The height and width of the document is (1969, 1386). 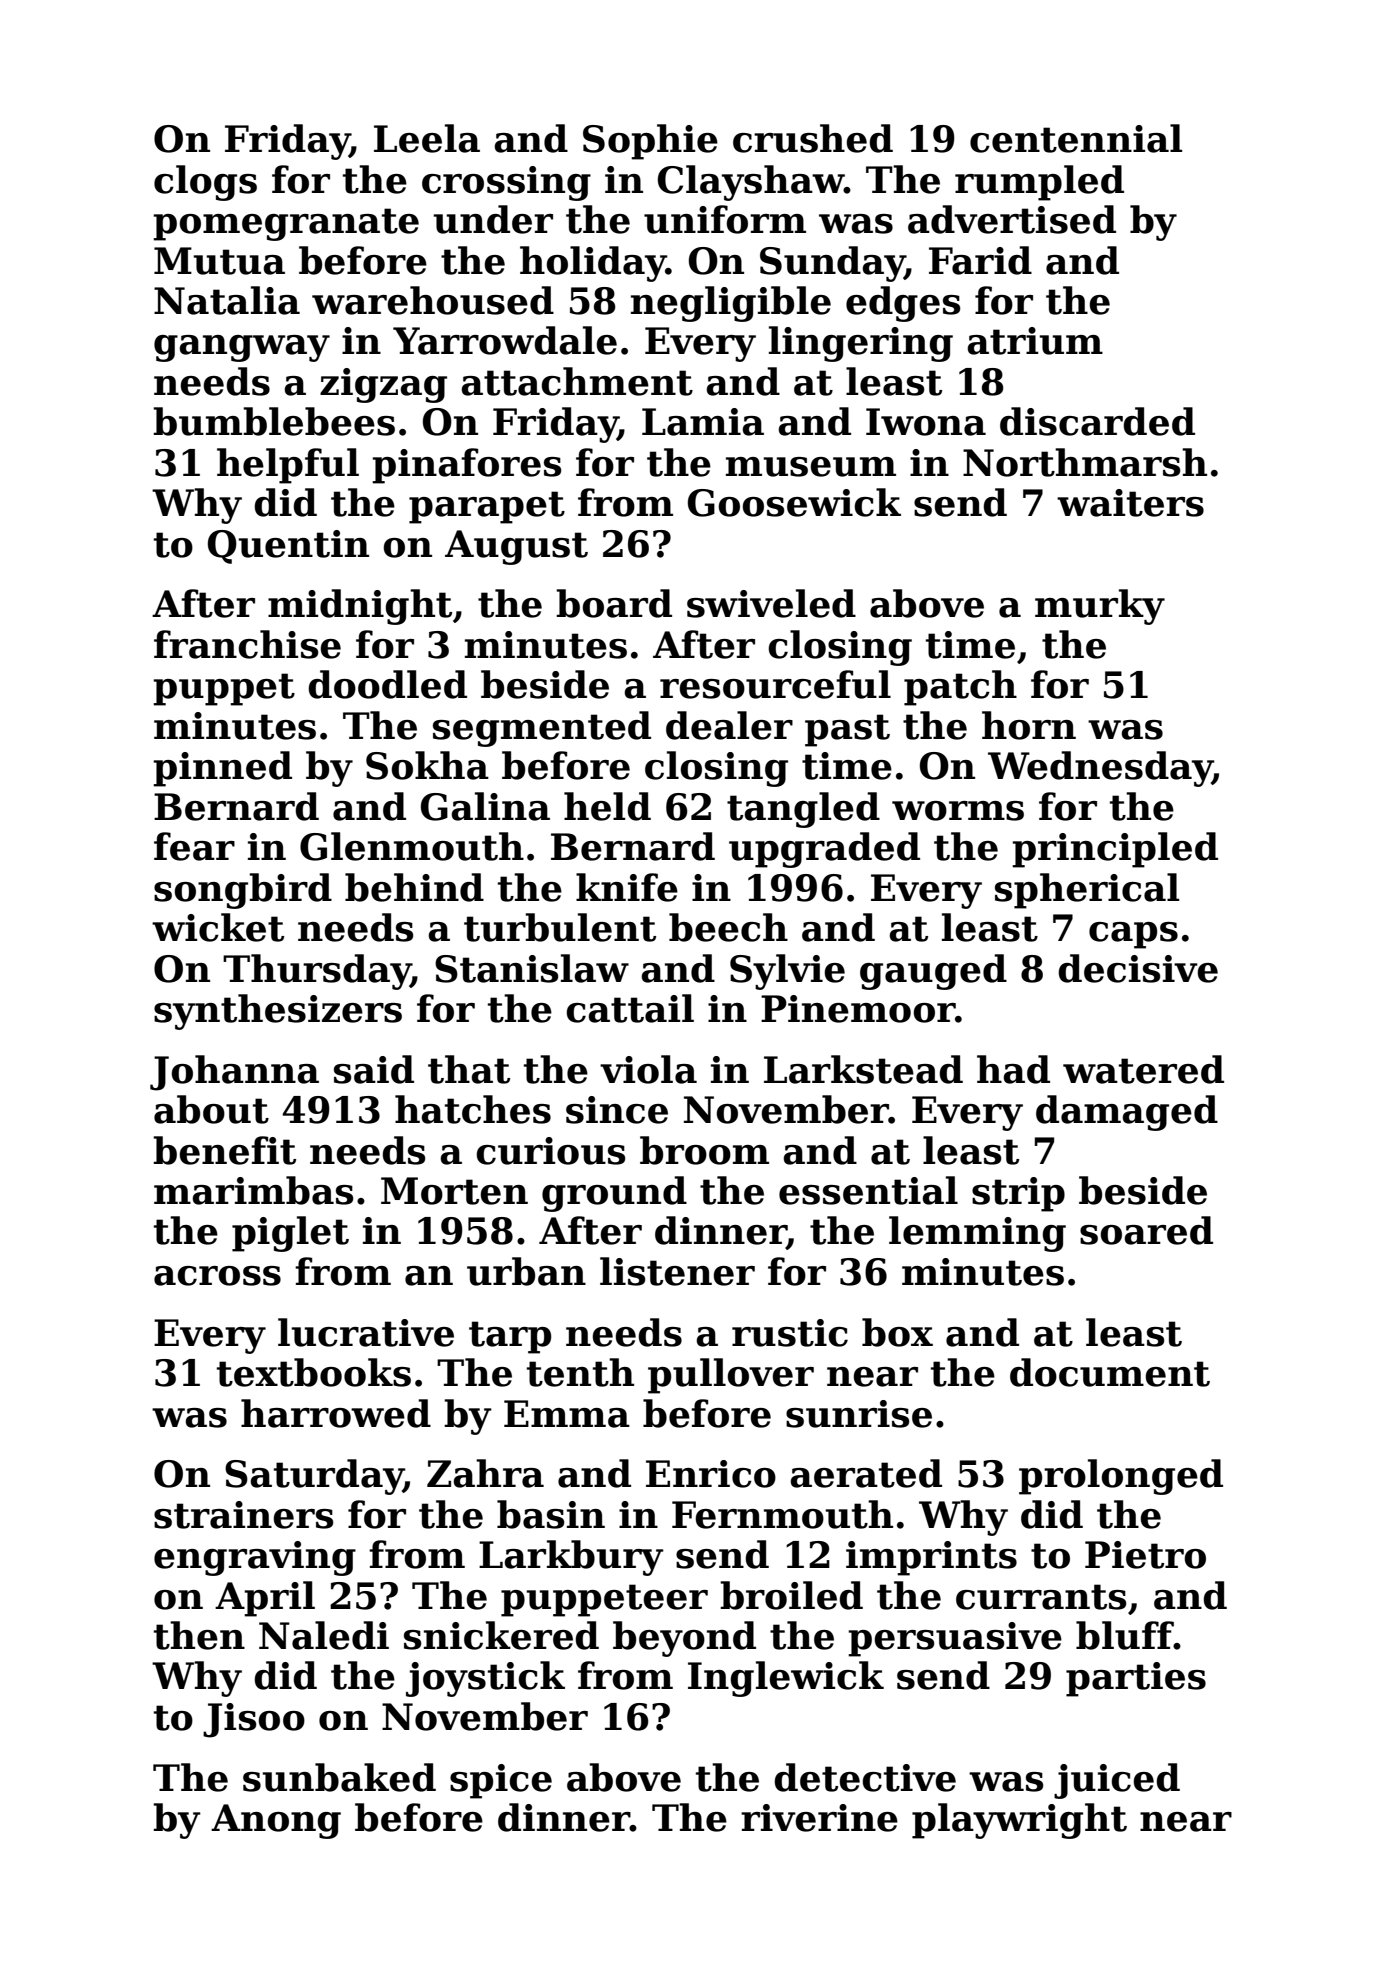 I want to click on joystick, so click(x=485, y=1679).
